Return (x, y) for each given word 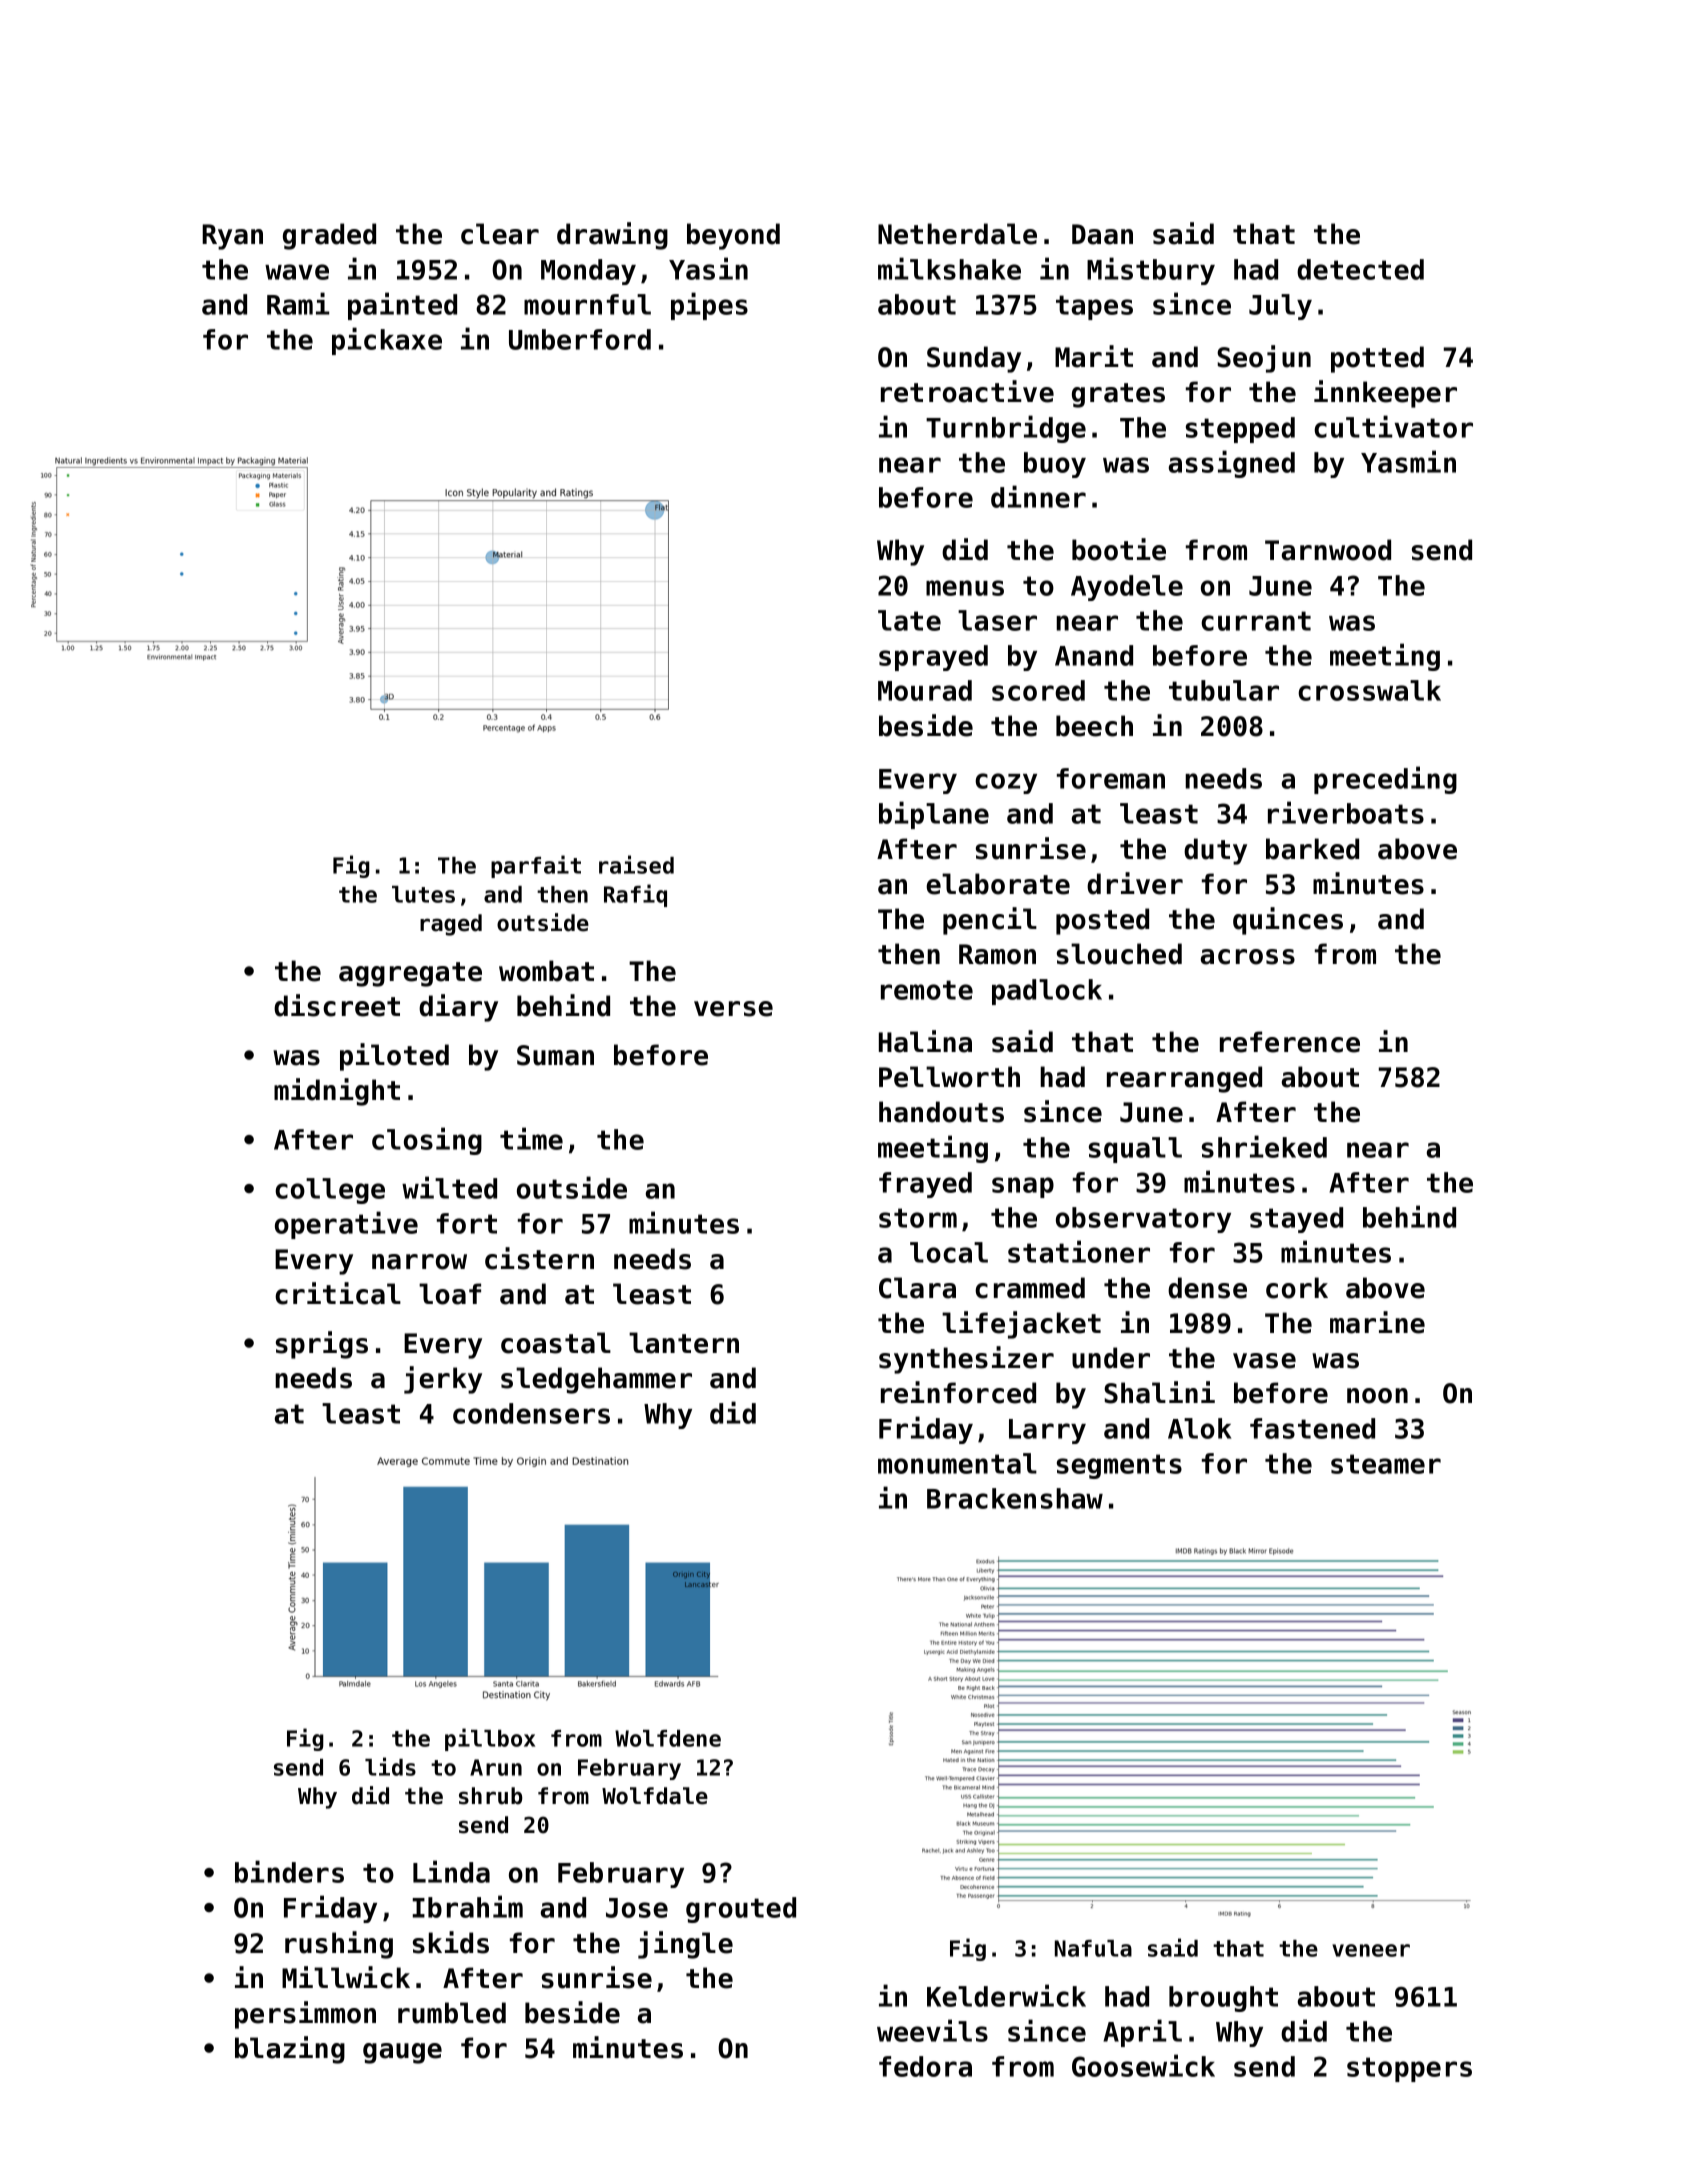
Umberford (580, 339)
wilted (449, 1187)
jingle (685, 1945)
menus (965, 588)
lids (390, 1766)
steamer (1386, 1464)
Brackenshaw (1015, 1498)
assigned (1232, 464)
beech (1094, 726)
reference (1290, 1042)
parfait (536, 866)
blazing (290, 2050)
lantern (684, 1343)
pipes (709, 306)
